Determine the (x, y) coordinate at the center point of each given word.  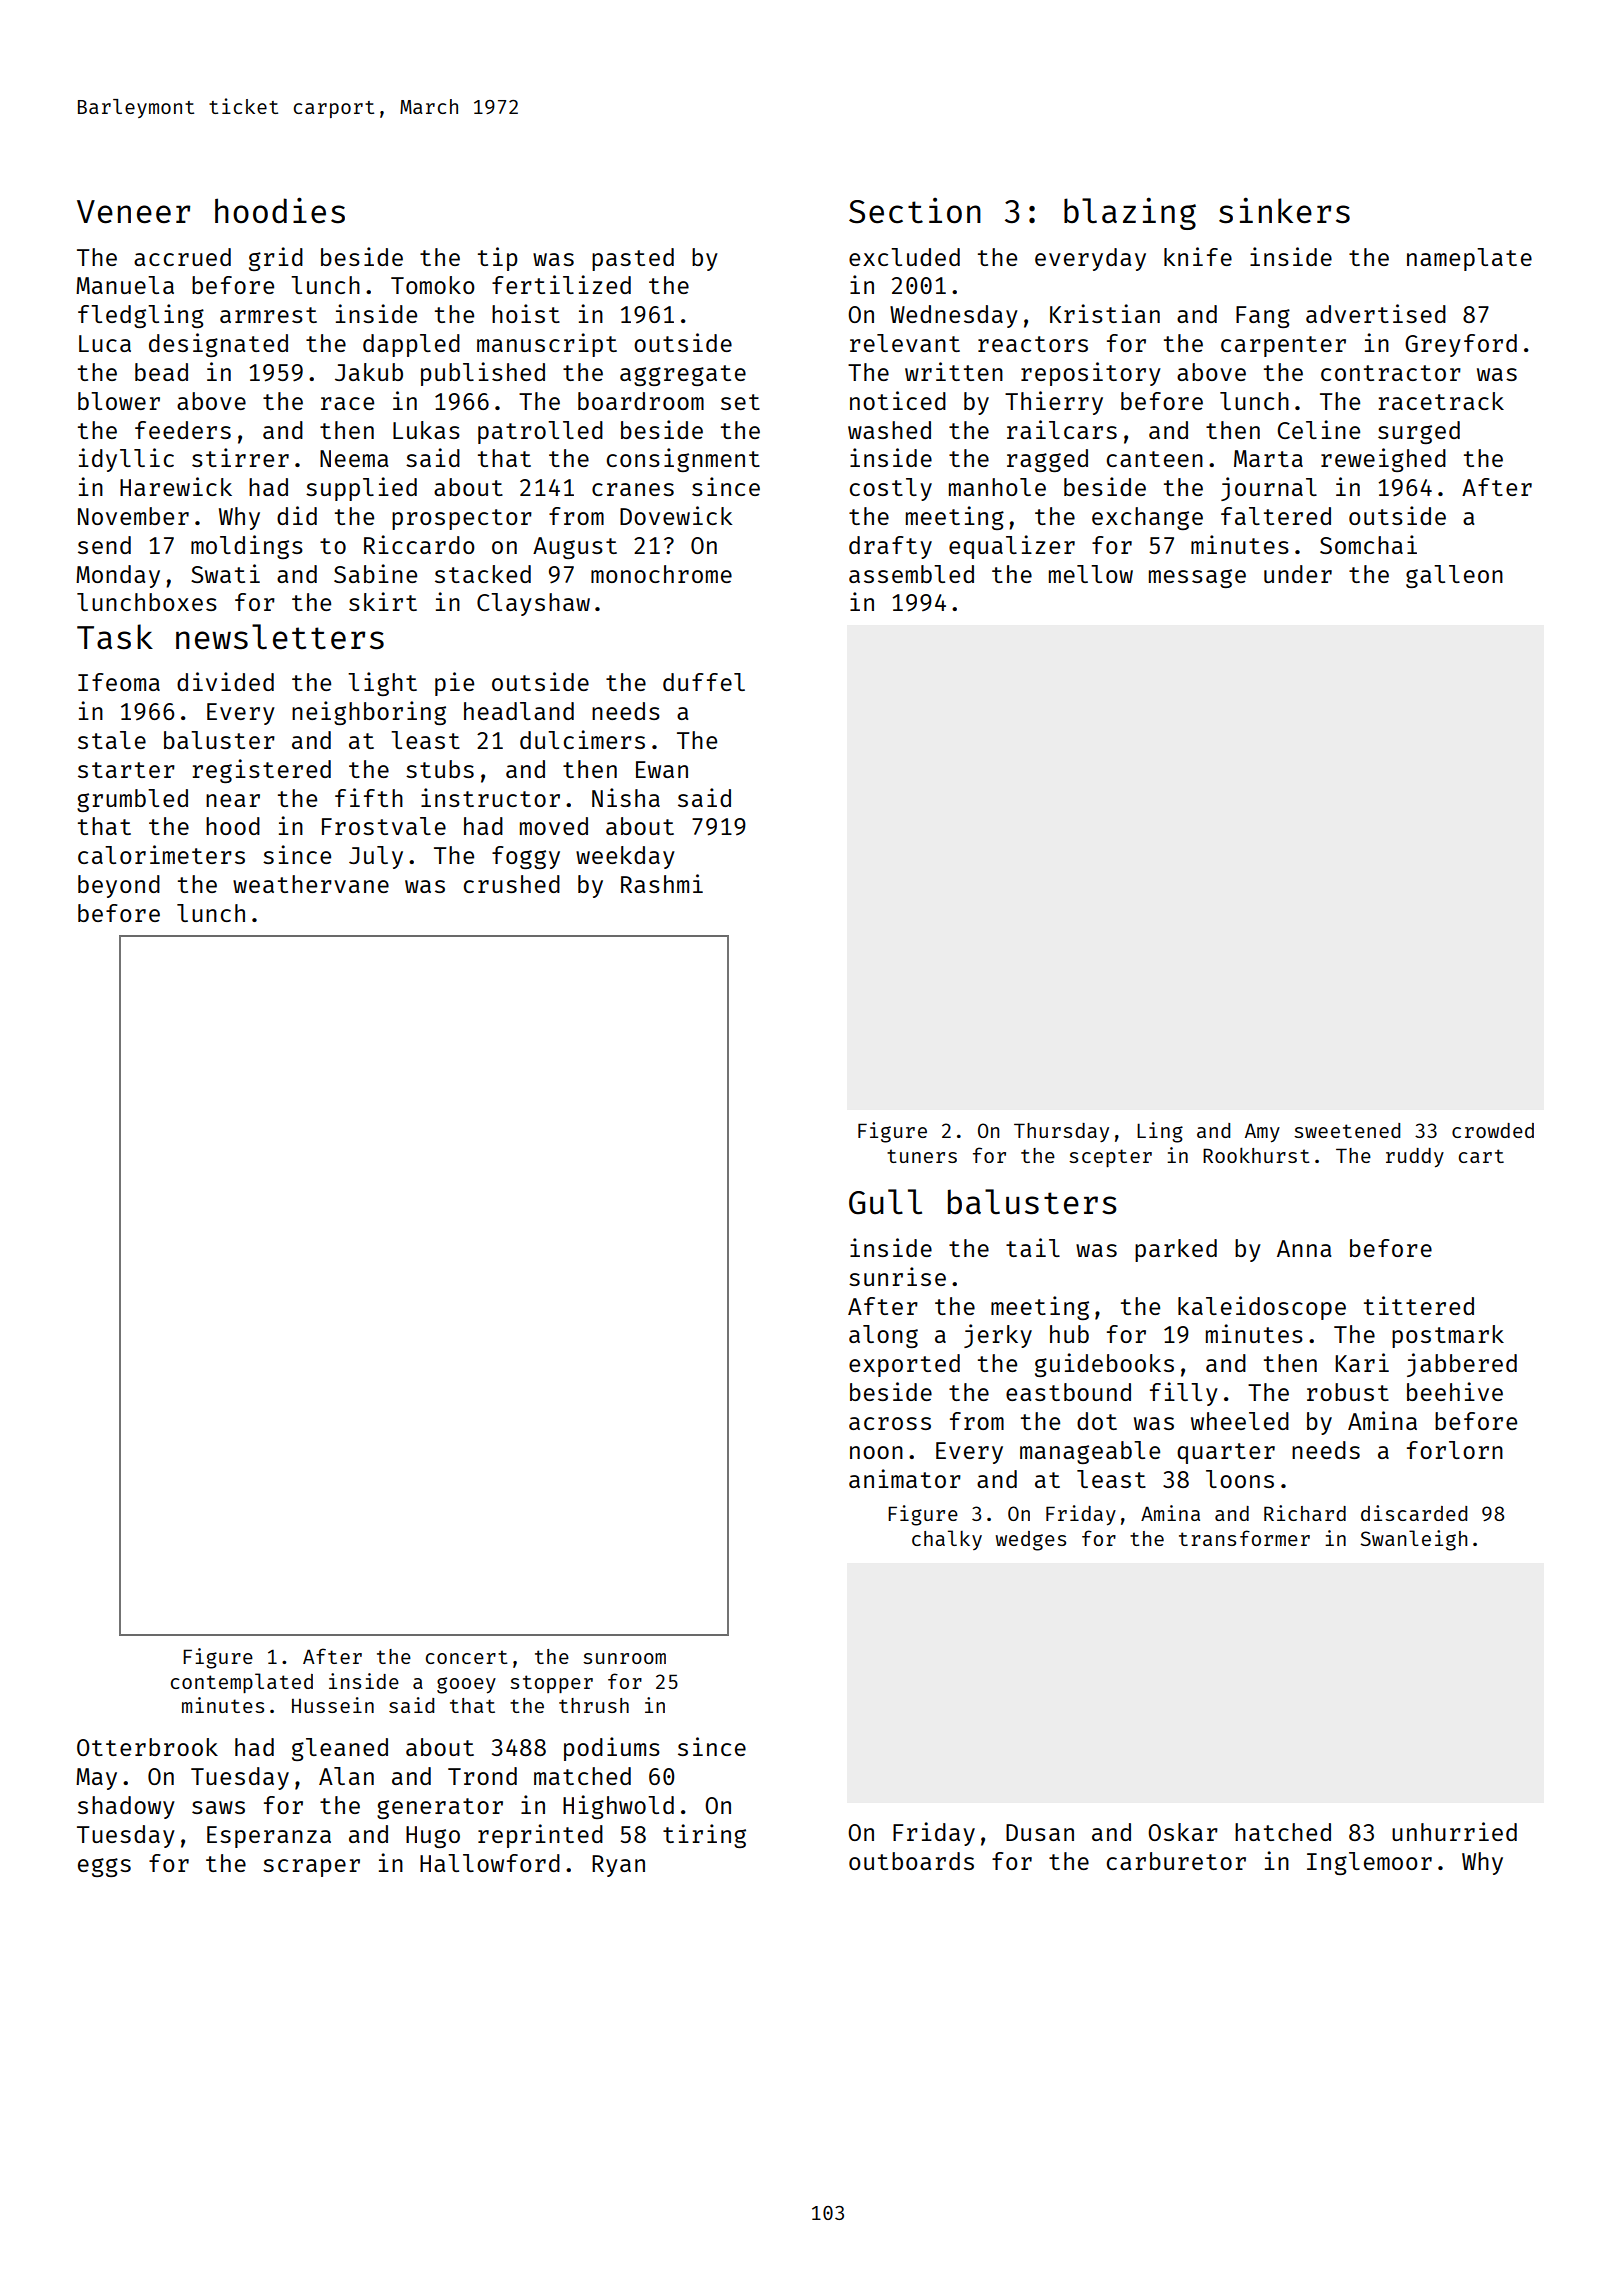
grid (276, 259)
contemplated (242, 1683)
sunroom (624, 1658)
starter (126, 770)
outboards (911, 1861)
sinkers (1284, 210)
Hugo (433, 1837)
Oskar (1183, 1832)
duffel (704, 682)
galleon (1454, 576)
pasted (633, 259)
